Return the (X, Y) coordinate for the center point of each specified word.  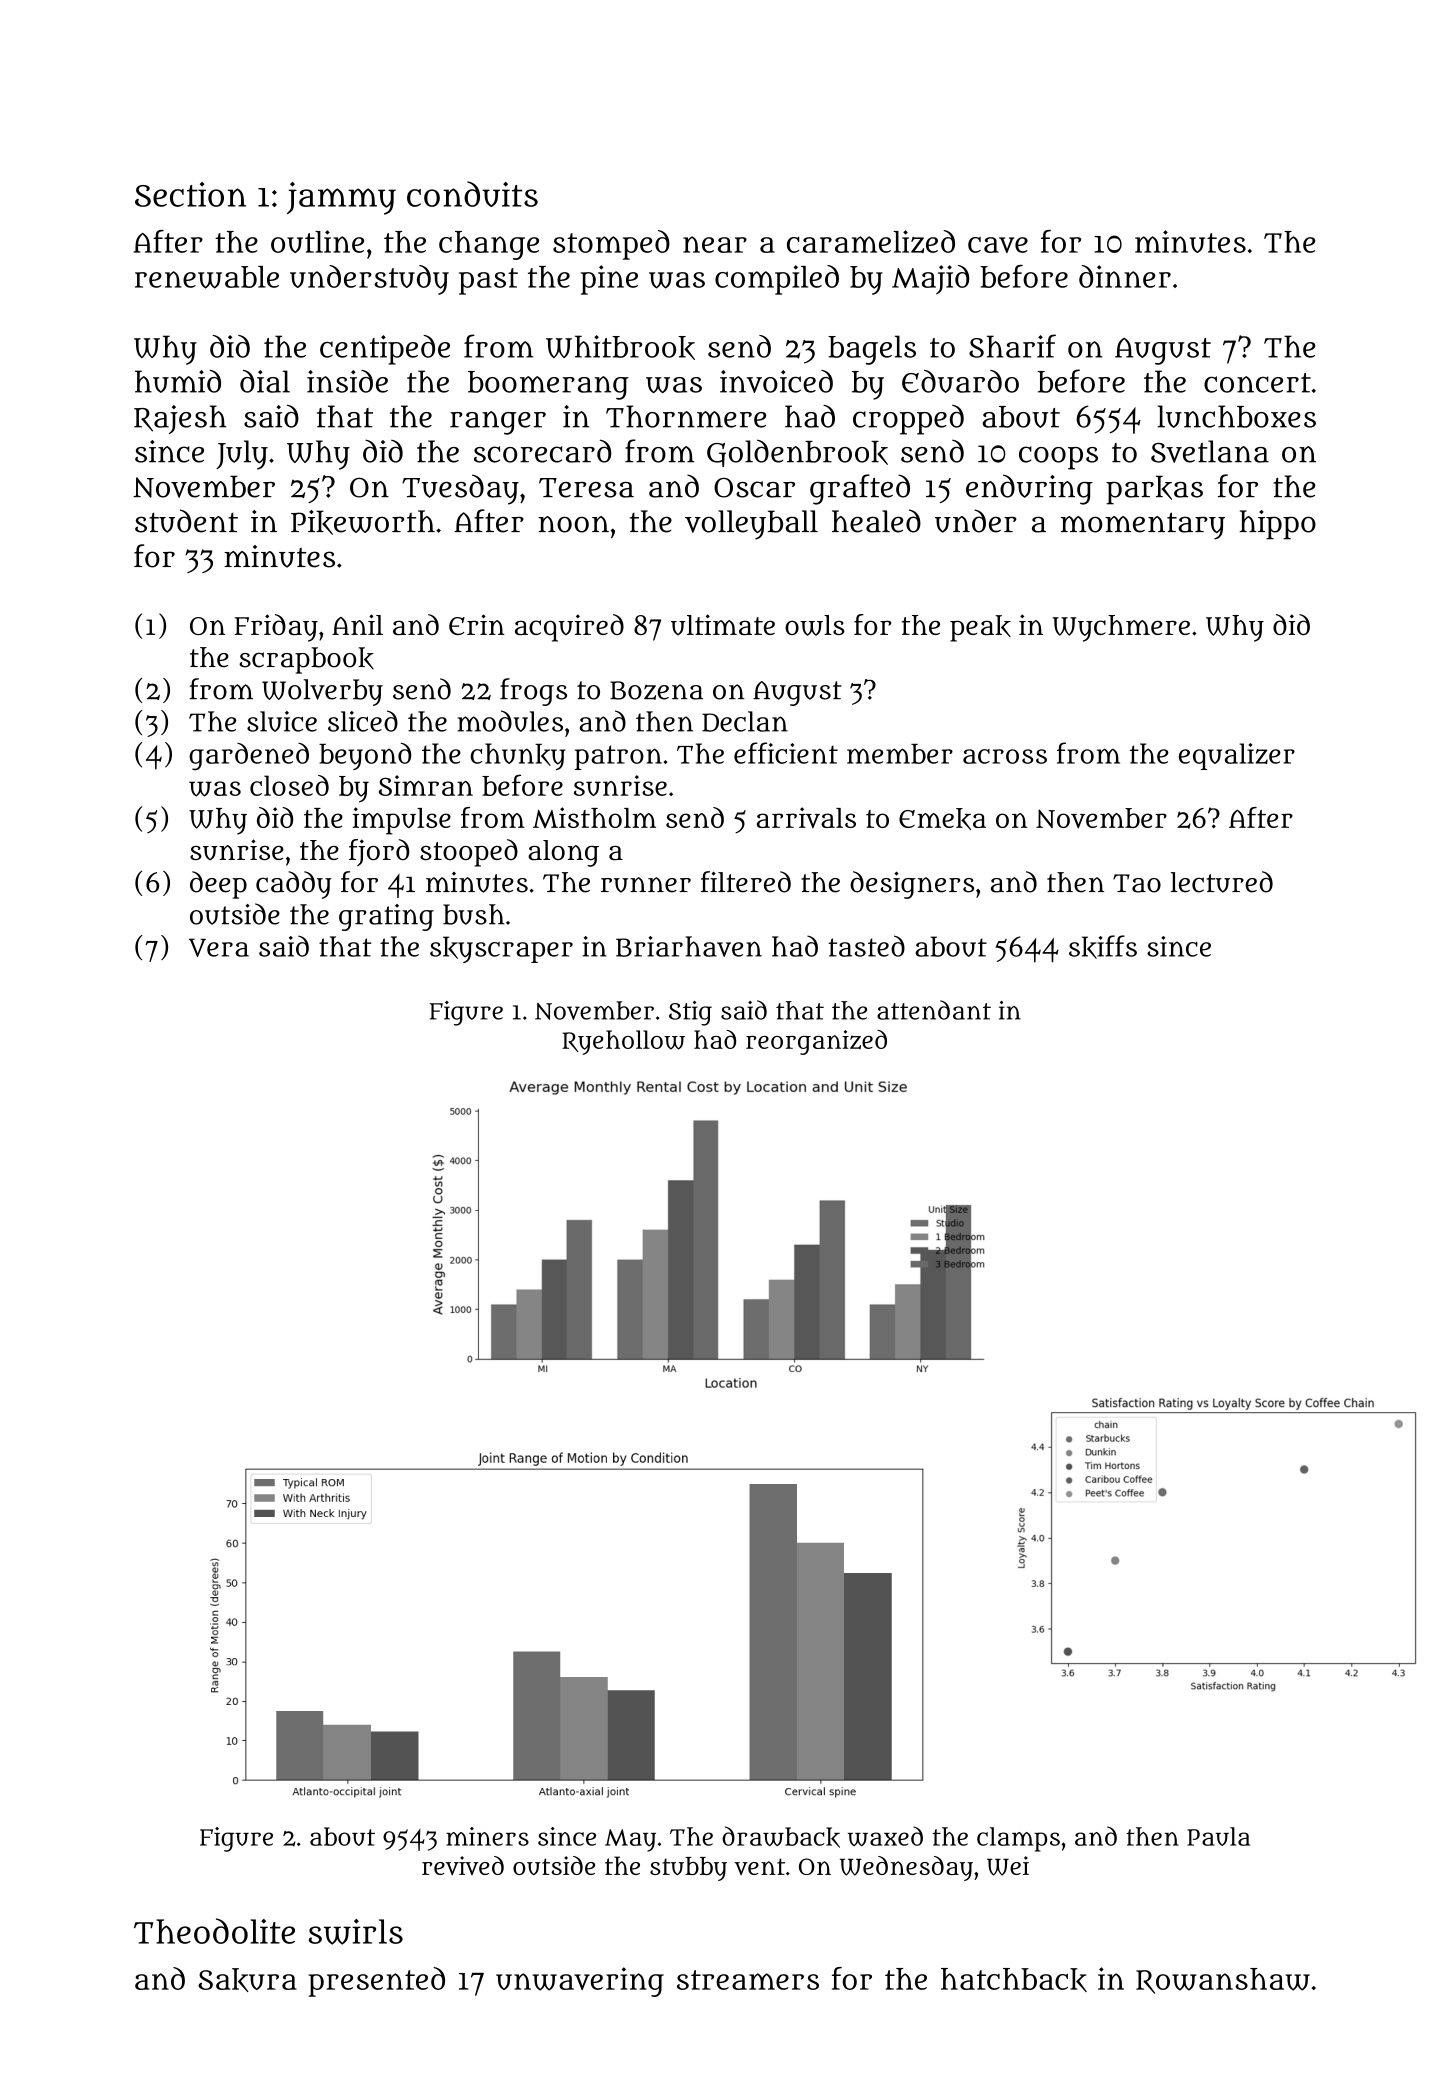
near (715, 244)
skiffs (1103, 947)
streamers (748, 1980)
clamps (1018, 1839)
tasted (866, 946)
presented (377, 1982)
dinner (1125, 276)
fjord (379, 852)
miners (487, 1836)
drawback (781, 1837)
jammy (341, 198)
